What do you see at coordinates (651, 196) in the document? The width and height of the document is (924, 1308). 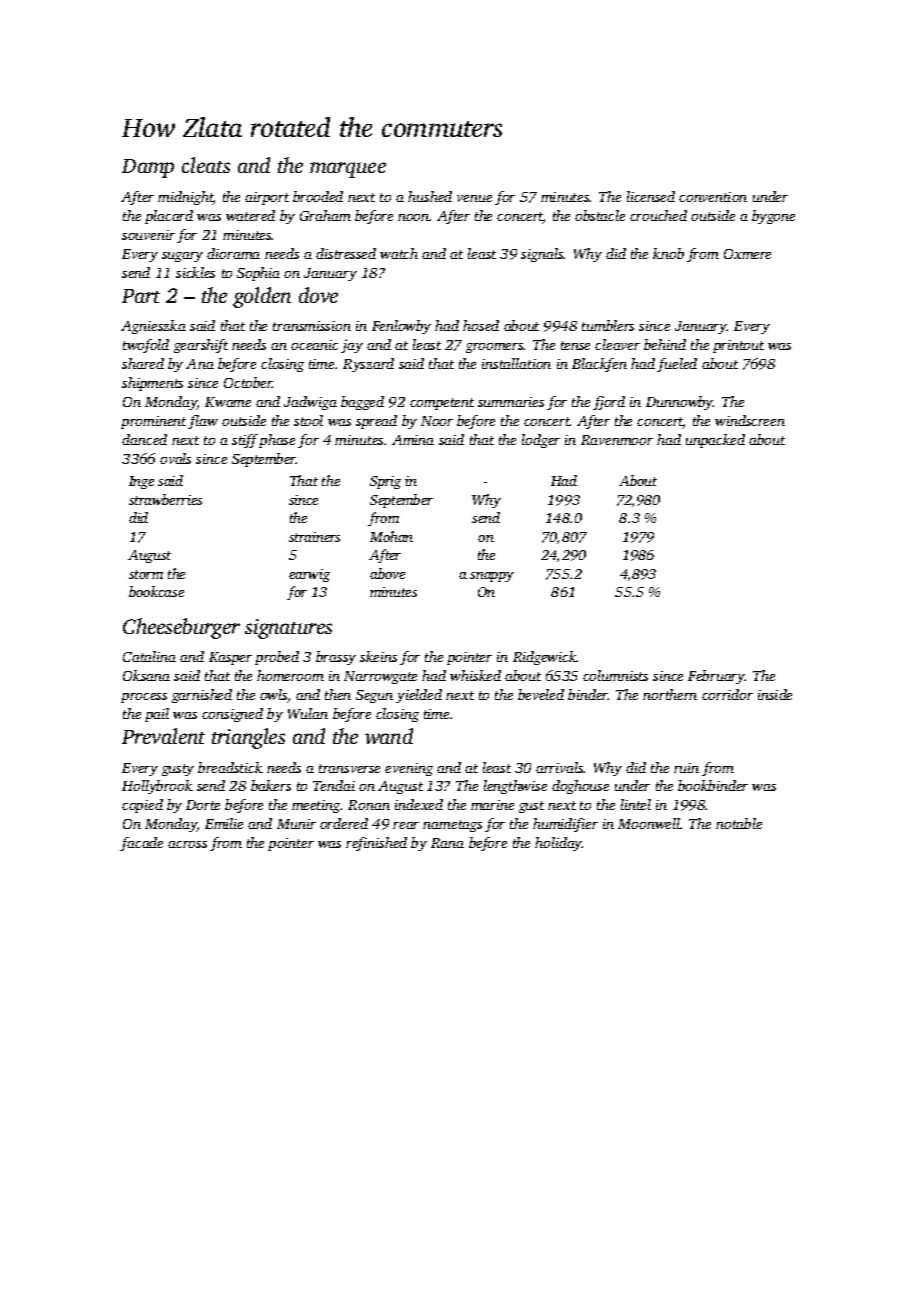 I see `licensed` at bounding box center [651, 196].
